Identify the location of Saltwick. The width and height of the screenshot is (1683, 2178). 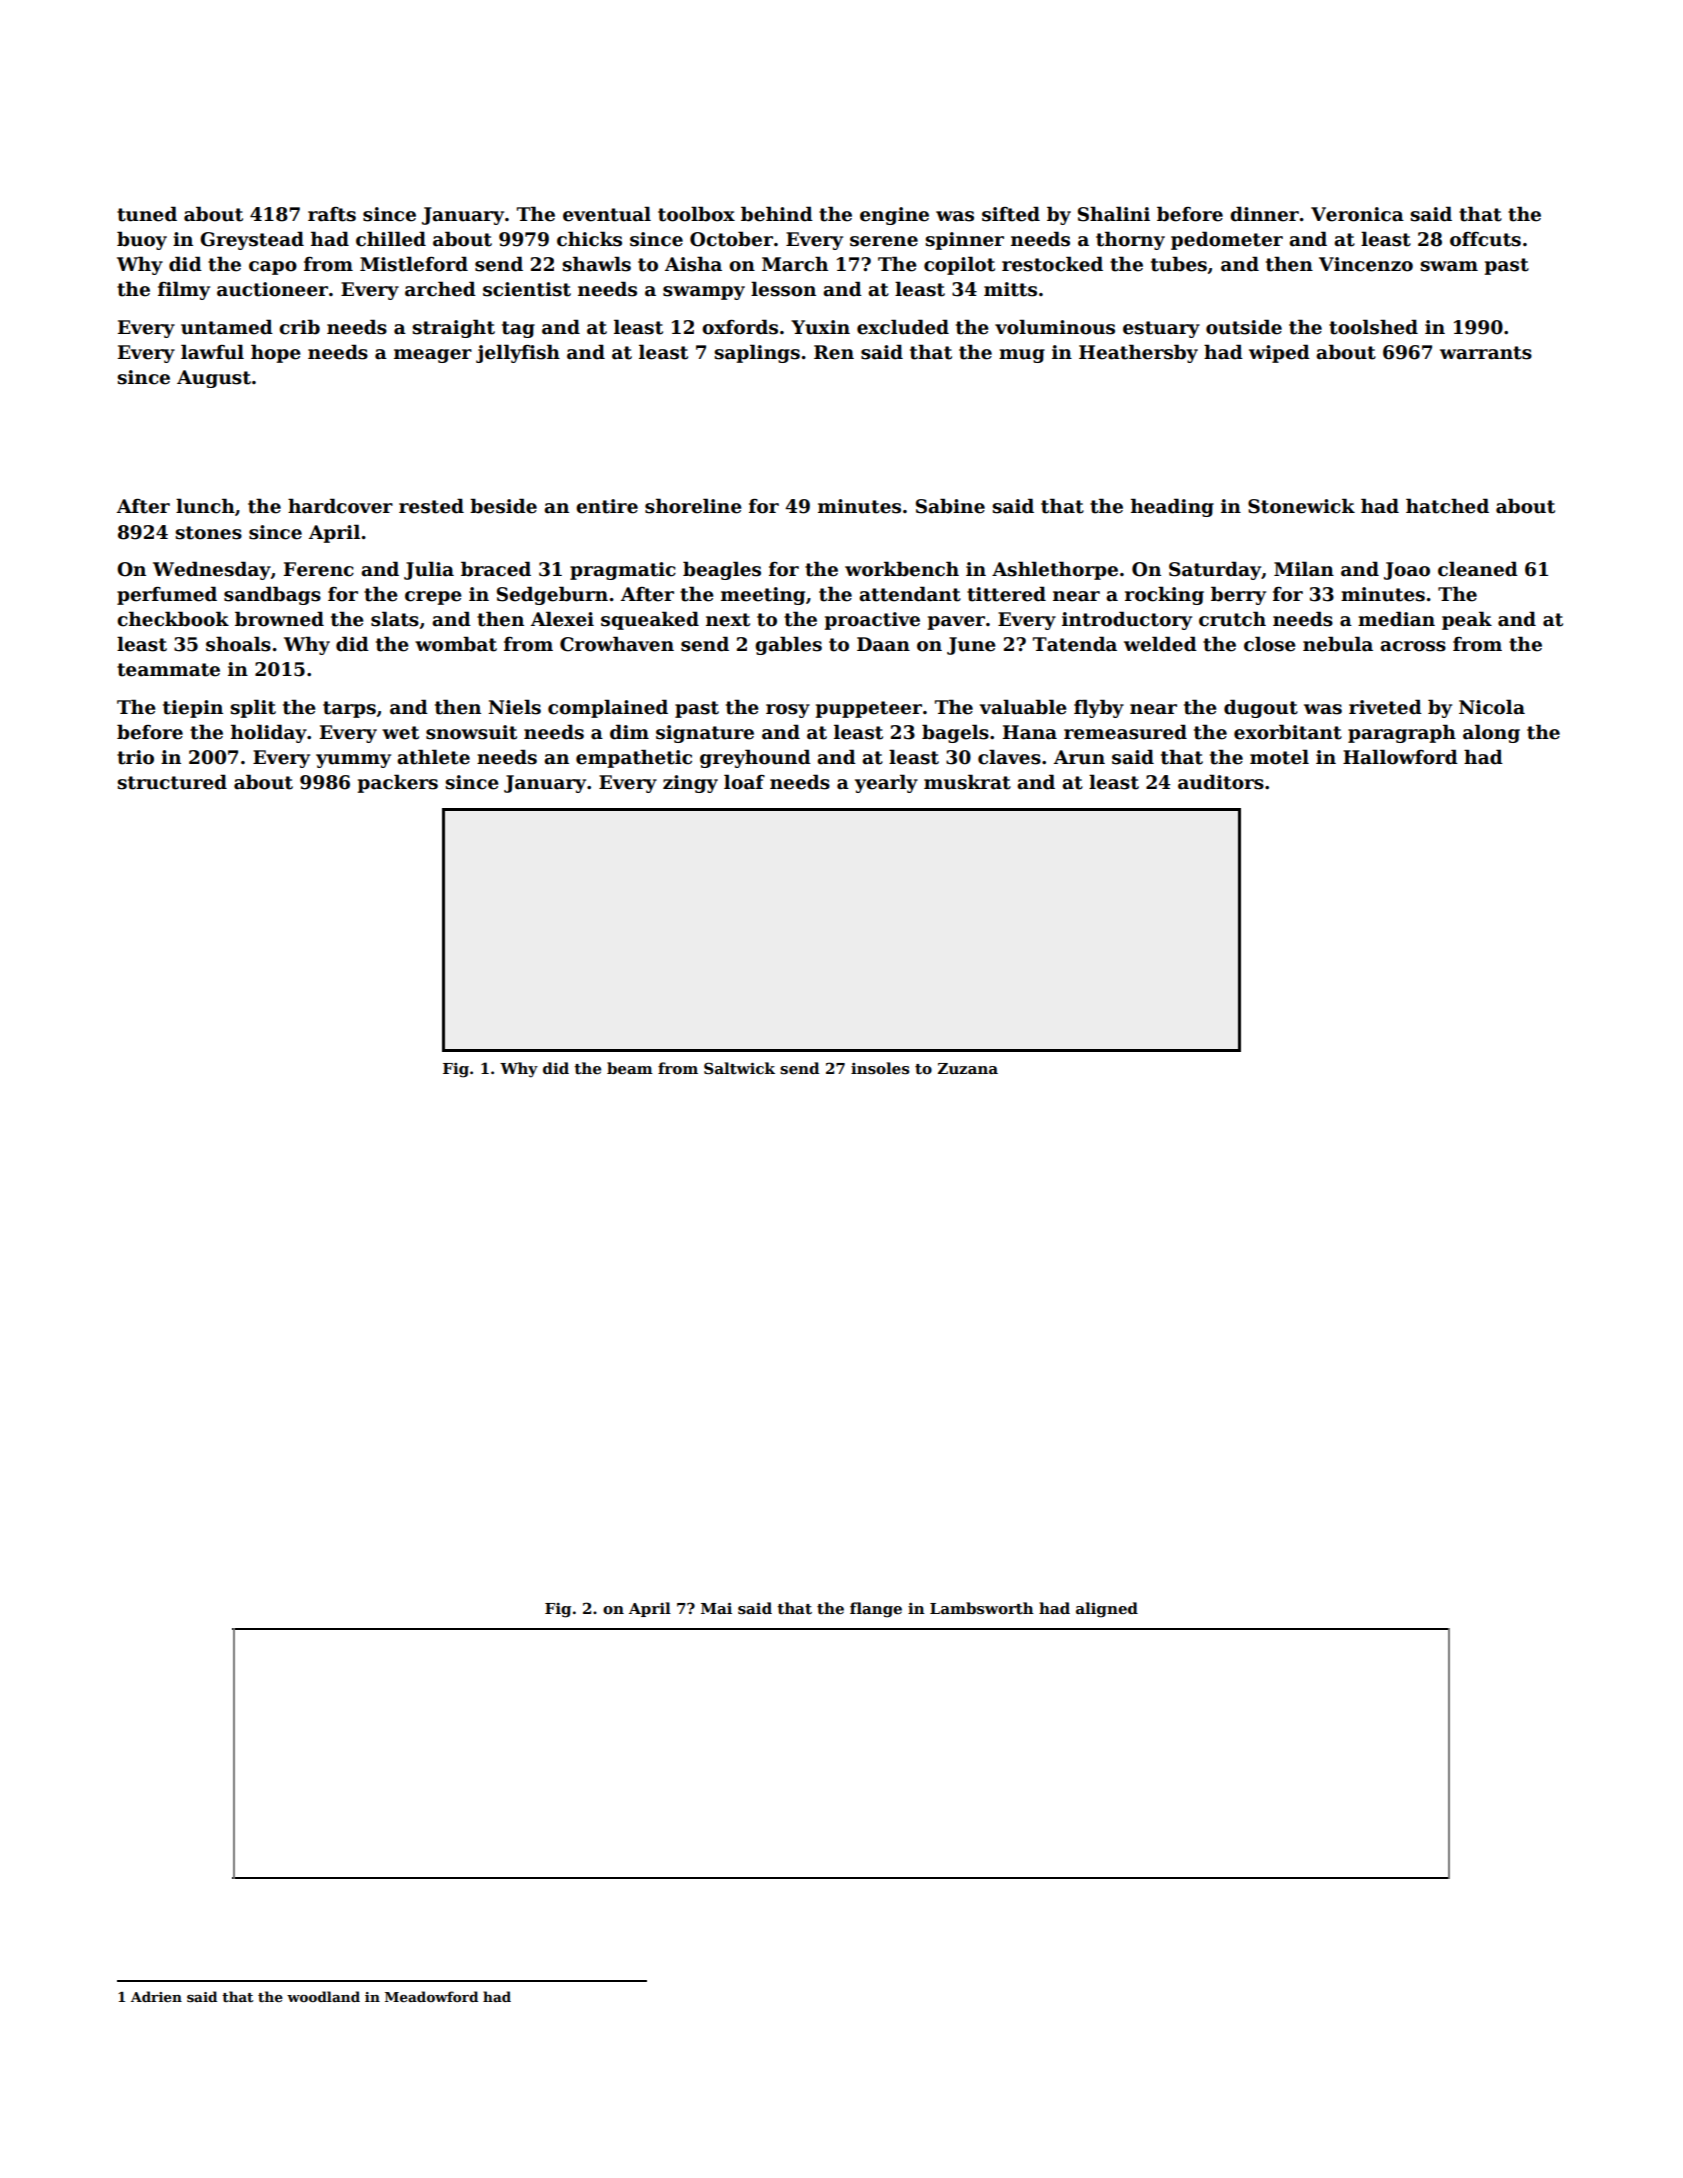
(739, 1068).
